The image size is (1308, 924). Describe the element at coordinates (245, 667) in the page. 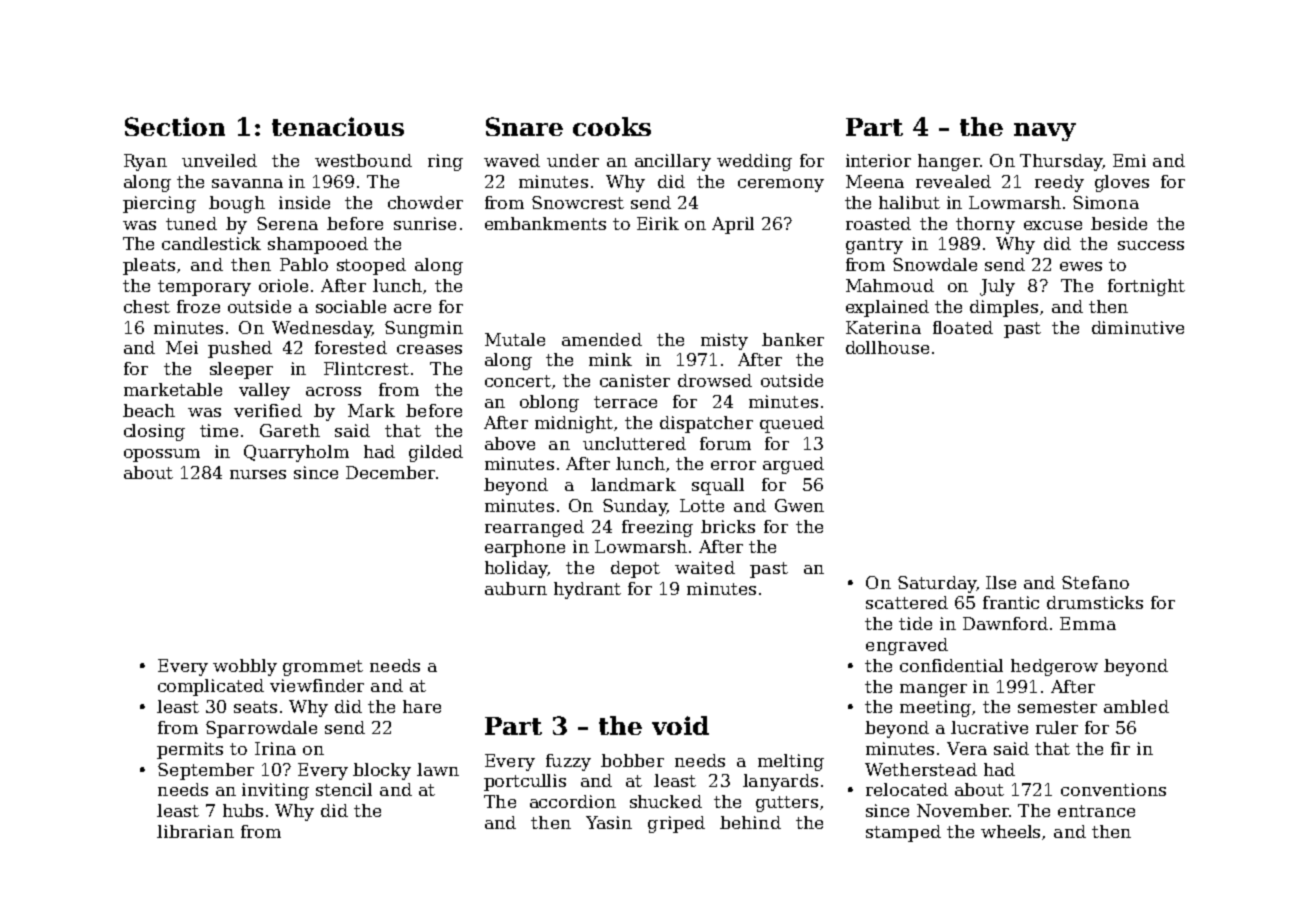

I see `wobbly` at that location.
